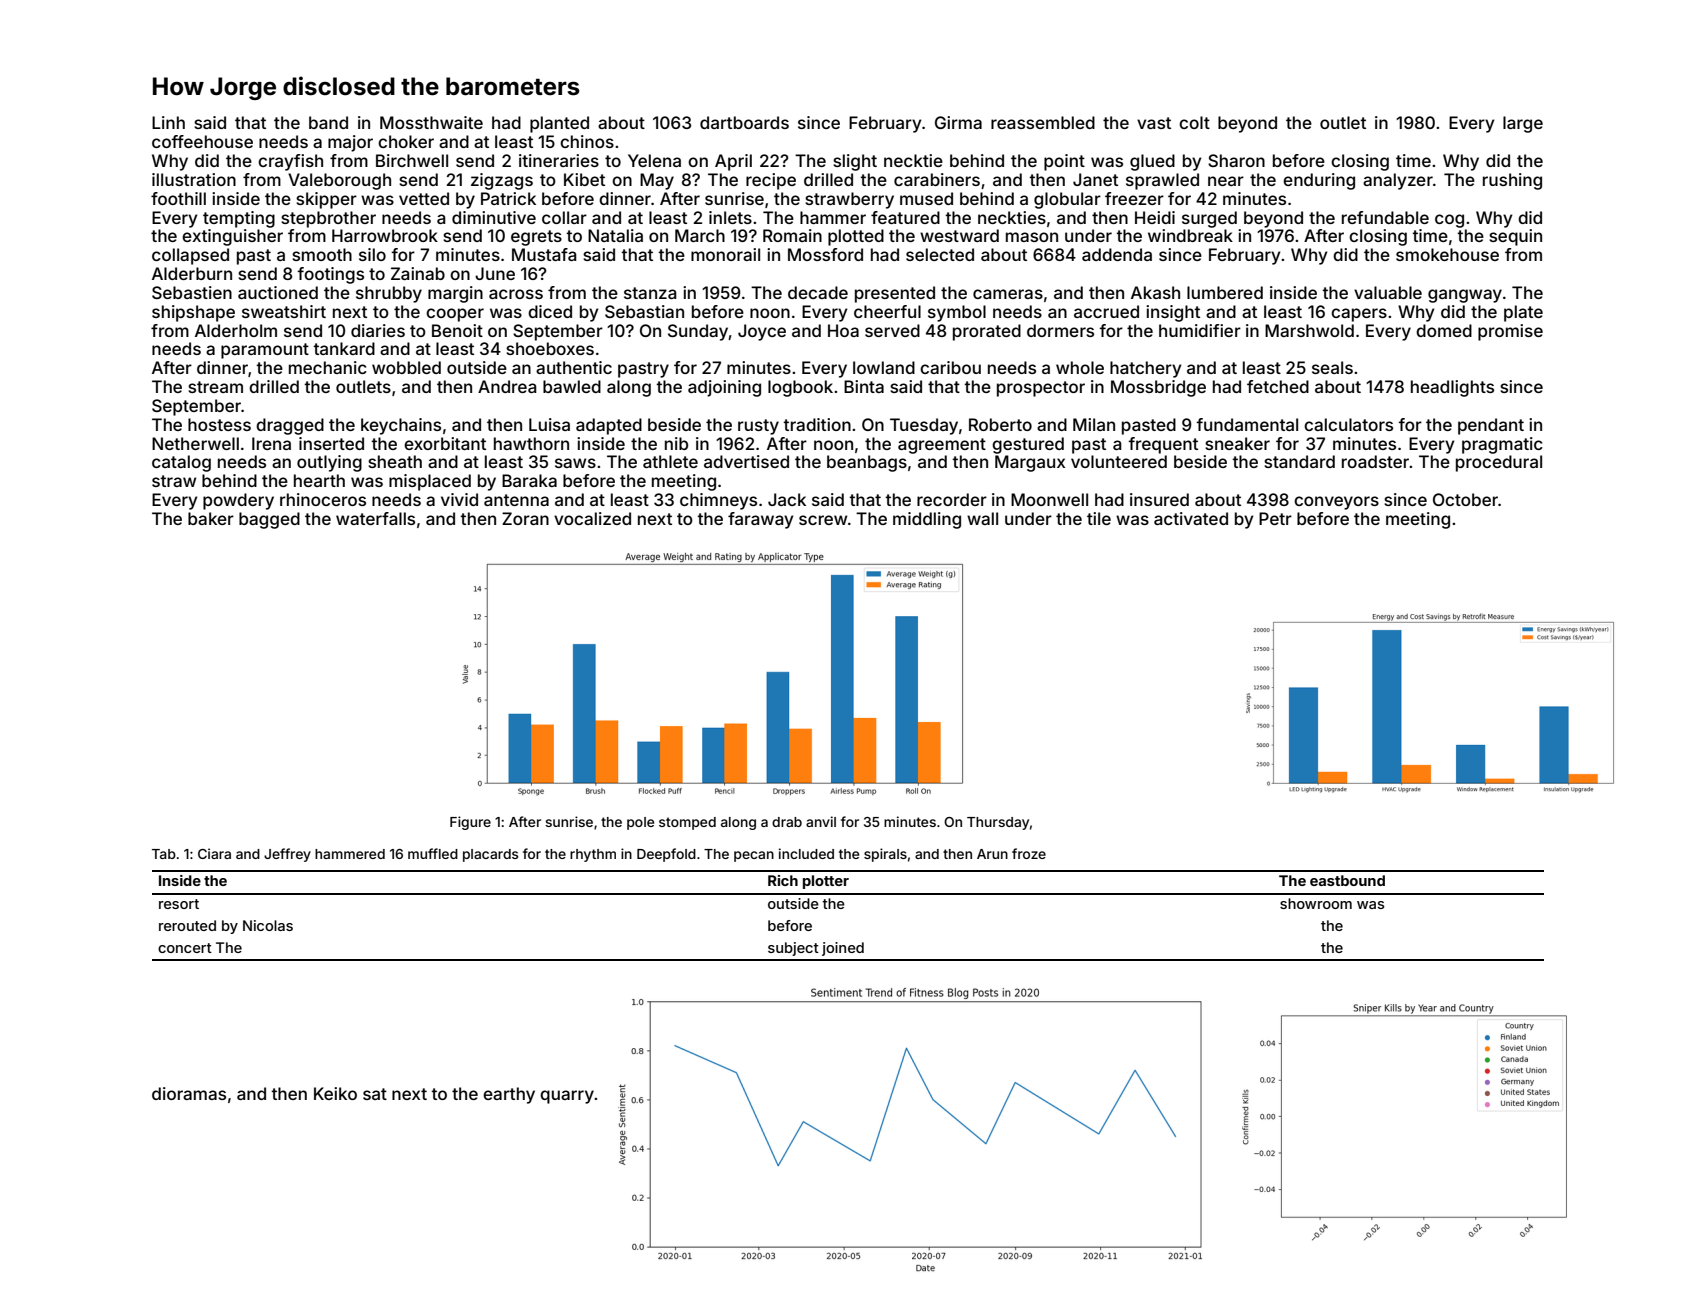 The image size is (1695, 1310). Describe the element at coordinates (958, 122) in the screenshot. I see `Girma` at that location.
